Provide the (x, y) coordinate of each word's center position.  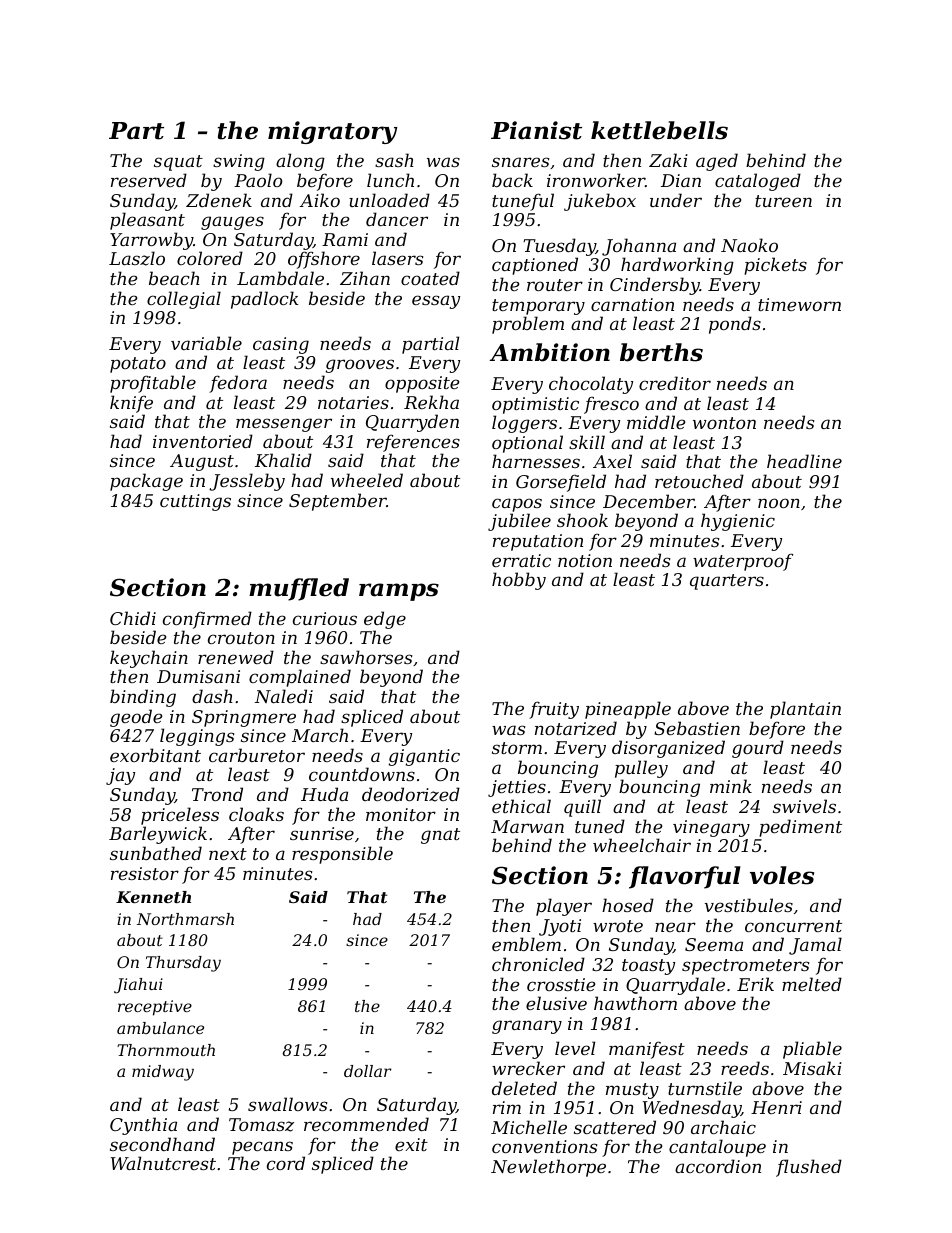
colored (210, 258)
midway (163, 1073)
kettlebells (659, 130)
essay (436, 302)
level (575, 1048)
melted (812, 984)
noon (779, 503)
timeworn (799, 304)
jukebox (600, 202)
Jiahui (138, 986)
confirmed (207, 620)
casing (281, 345)
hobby (519, 581)
